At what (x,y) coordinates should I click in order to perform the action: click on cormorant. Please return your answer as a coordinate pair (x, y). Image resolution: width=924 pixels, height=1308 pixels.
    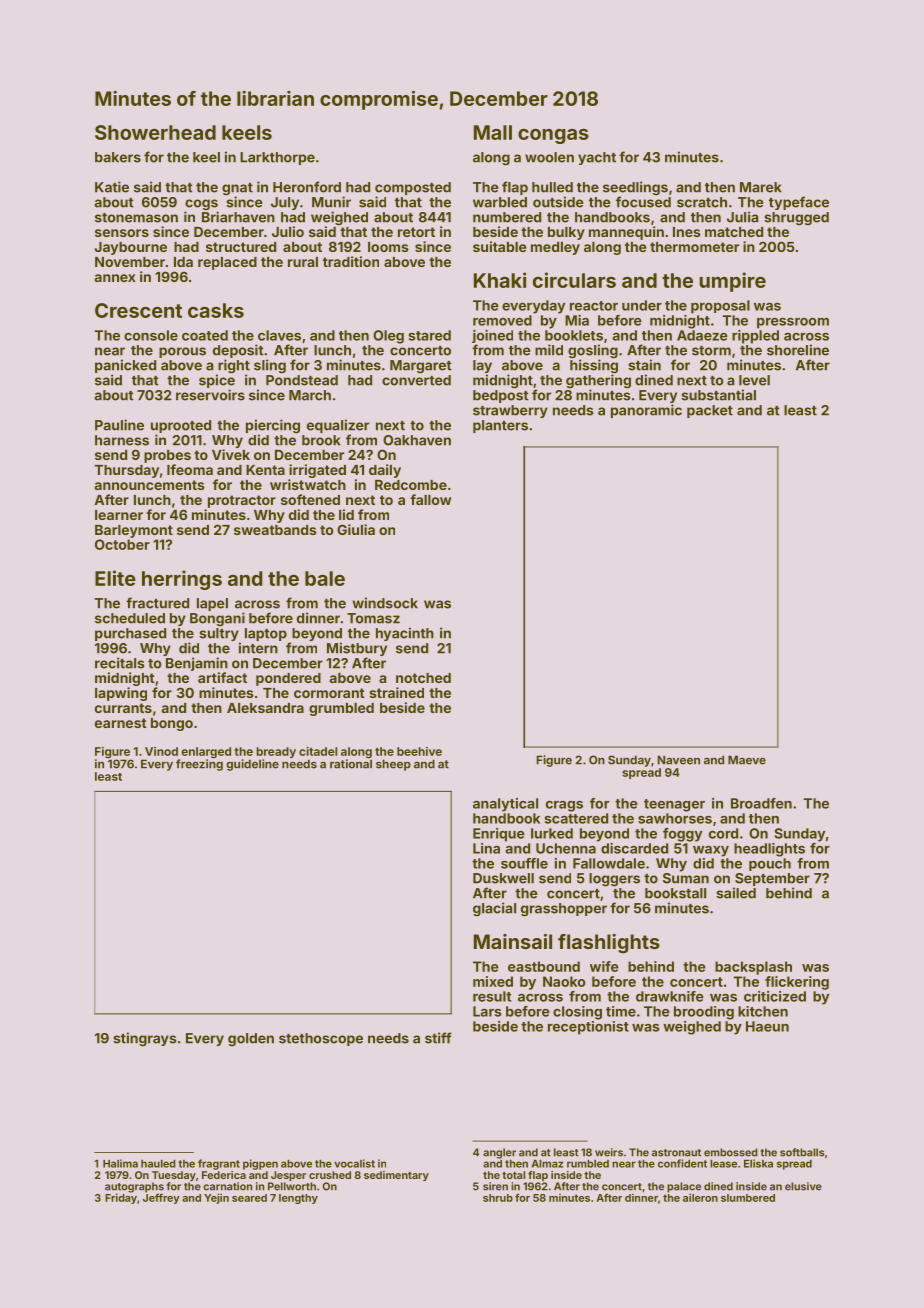
    Looking at the image, I should click on (329, 693).
